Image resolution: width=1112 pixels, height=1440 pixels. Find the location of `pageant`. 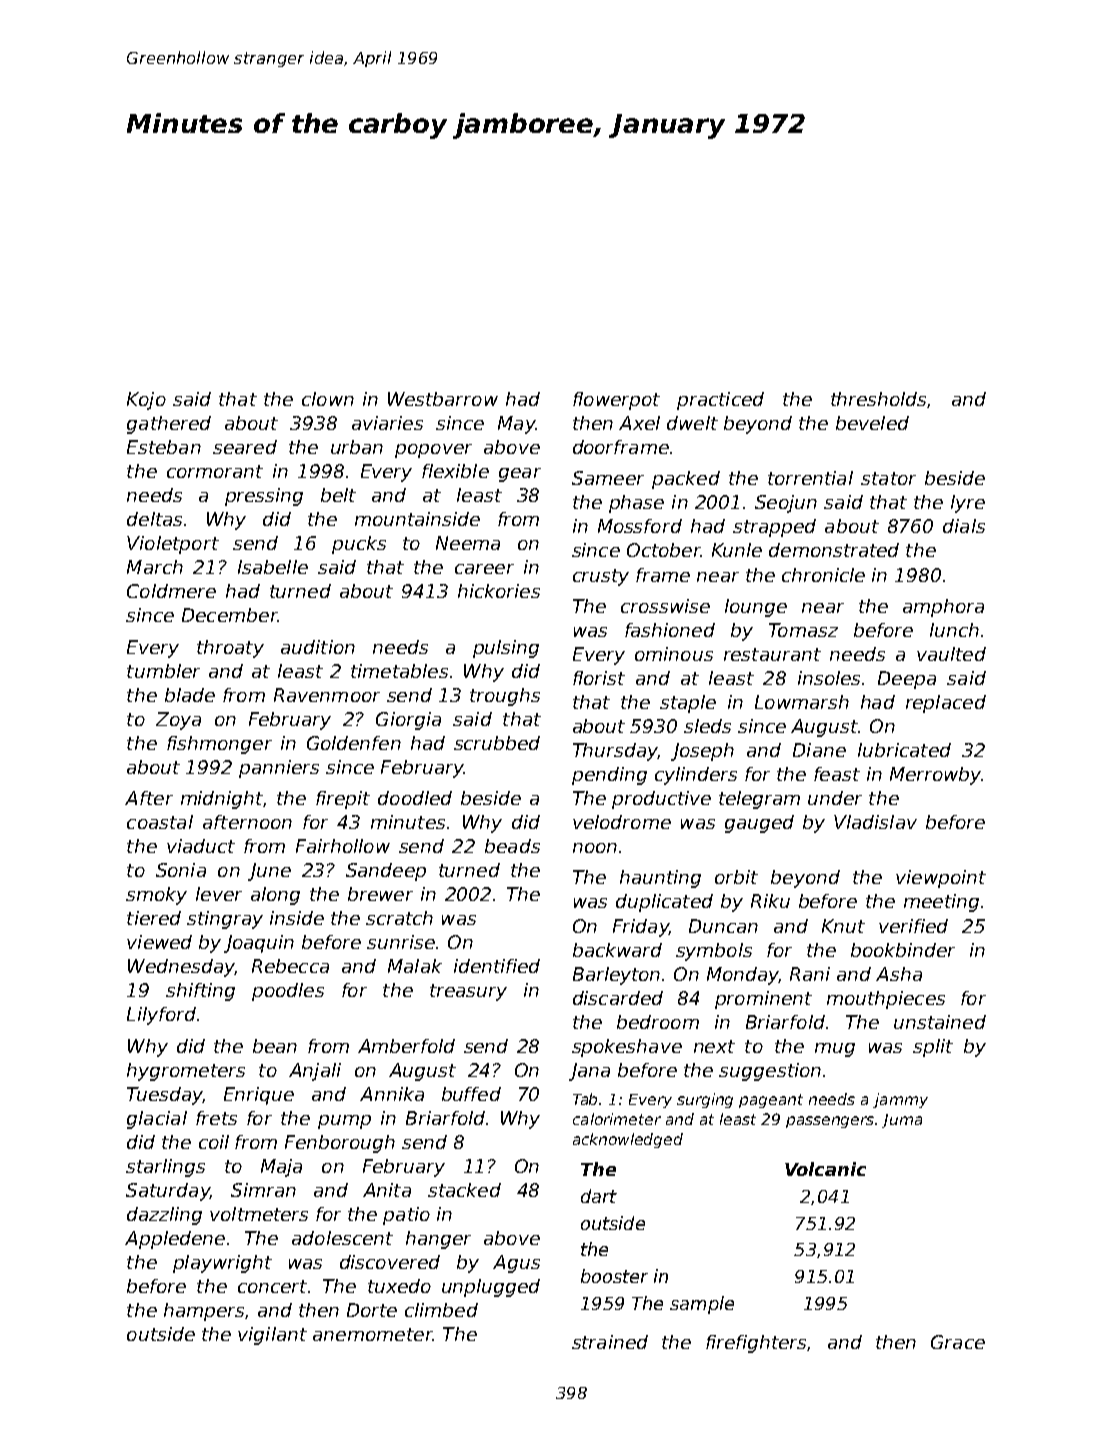

pageant is located at coordinates (771, 1101).
